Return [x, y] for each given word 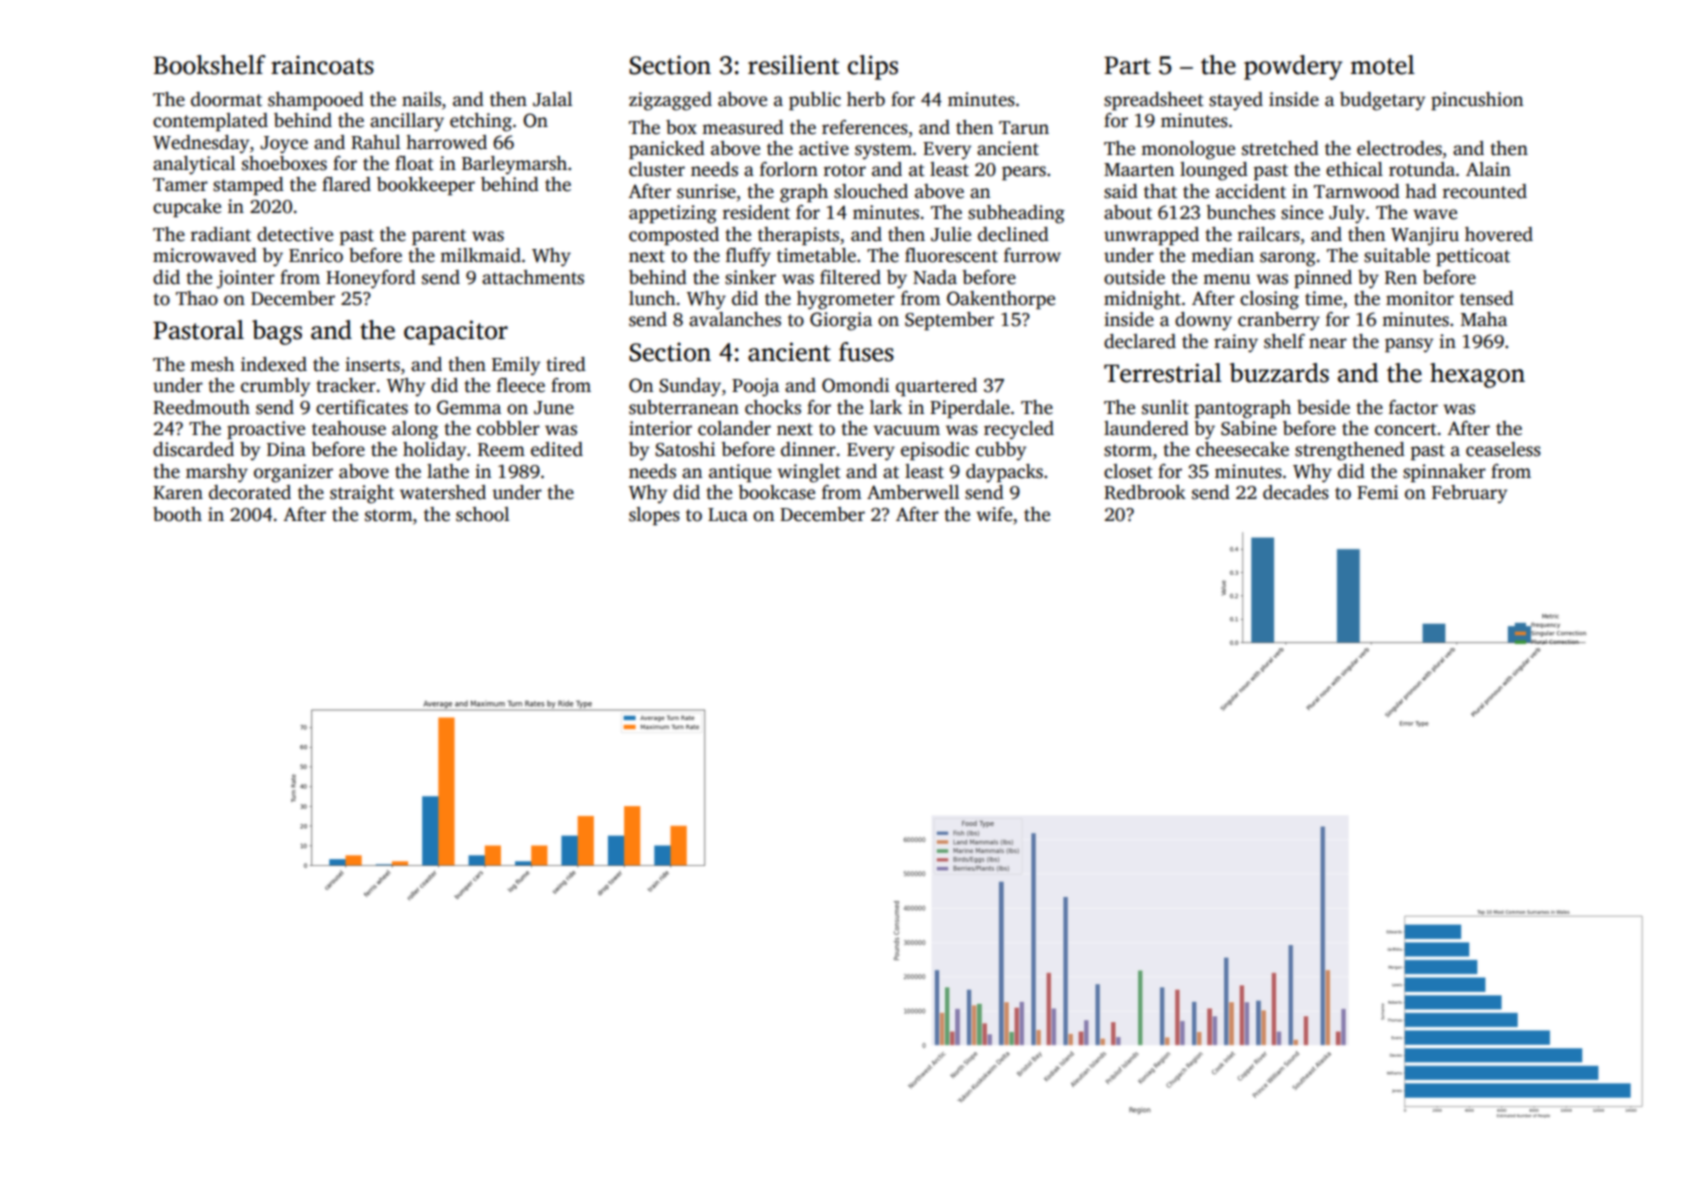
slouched [871, 191]
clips [873, 67]
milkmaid [480, 255]
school [482, 514]
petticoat [1473, 257]
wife [994, 514]
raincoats [322, 65]
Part [1127, 65]
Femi [1377, 492]
